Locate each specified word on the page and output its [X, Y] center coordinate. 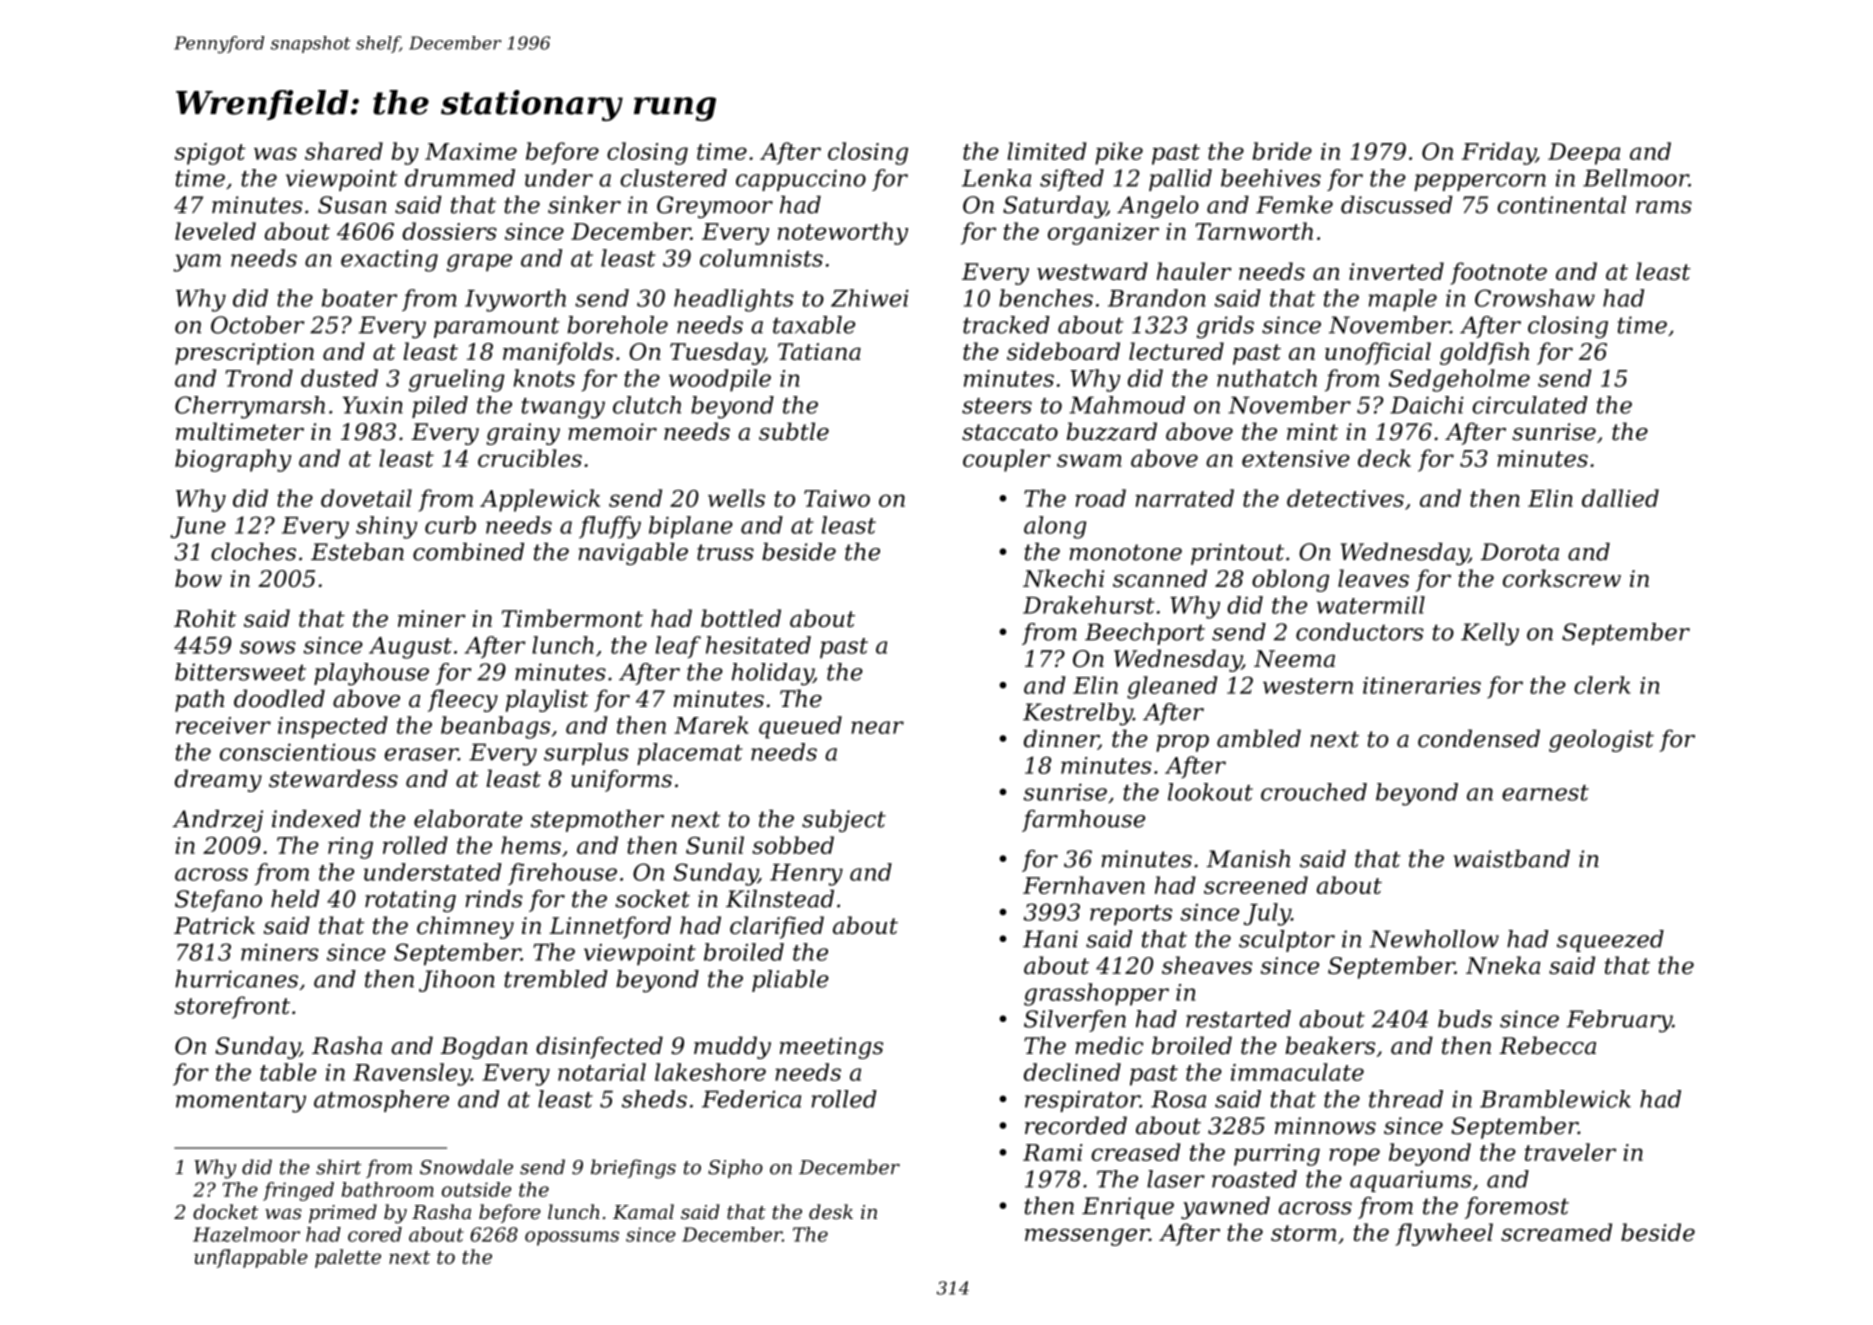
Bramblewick [1555, 1099]
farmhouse [1083, 821]
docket [225, 1211]
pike [1119, 153]
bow [198, 578]
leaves [1373, 578]
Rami [1052, 1152]
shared [344, 151]
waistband [1512, 859]
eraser [421, 754]
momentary [241, 1102]
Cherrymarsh [250, 407]
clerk [1602, 685]
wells [736, 498]
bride [1282, 151]
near [877, 727]
